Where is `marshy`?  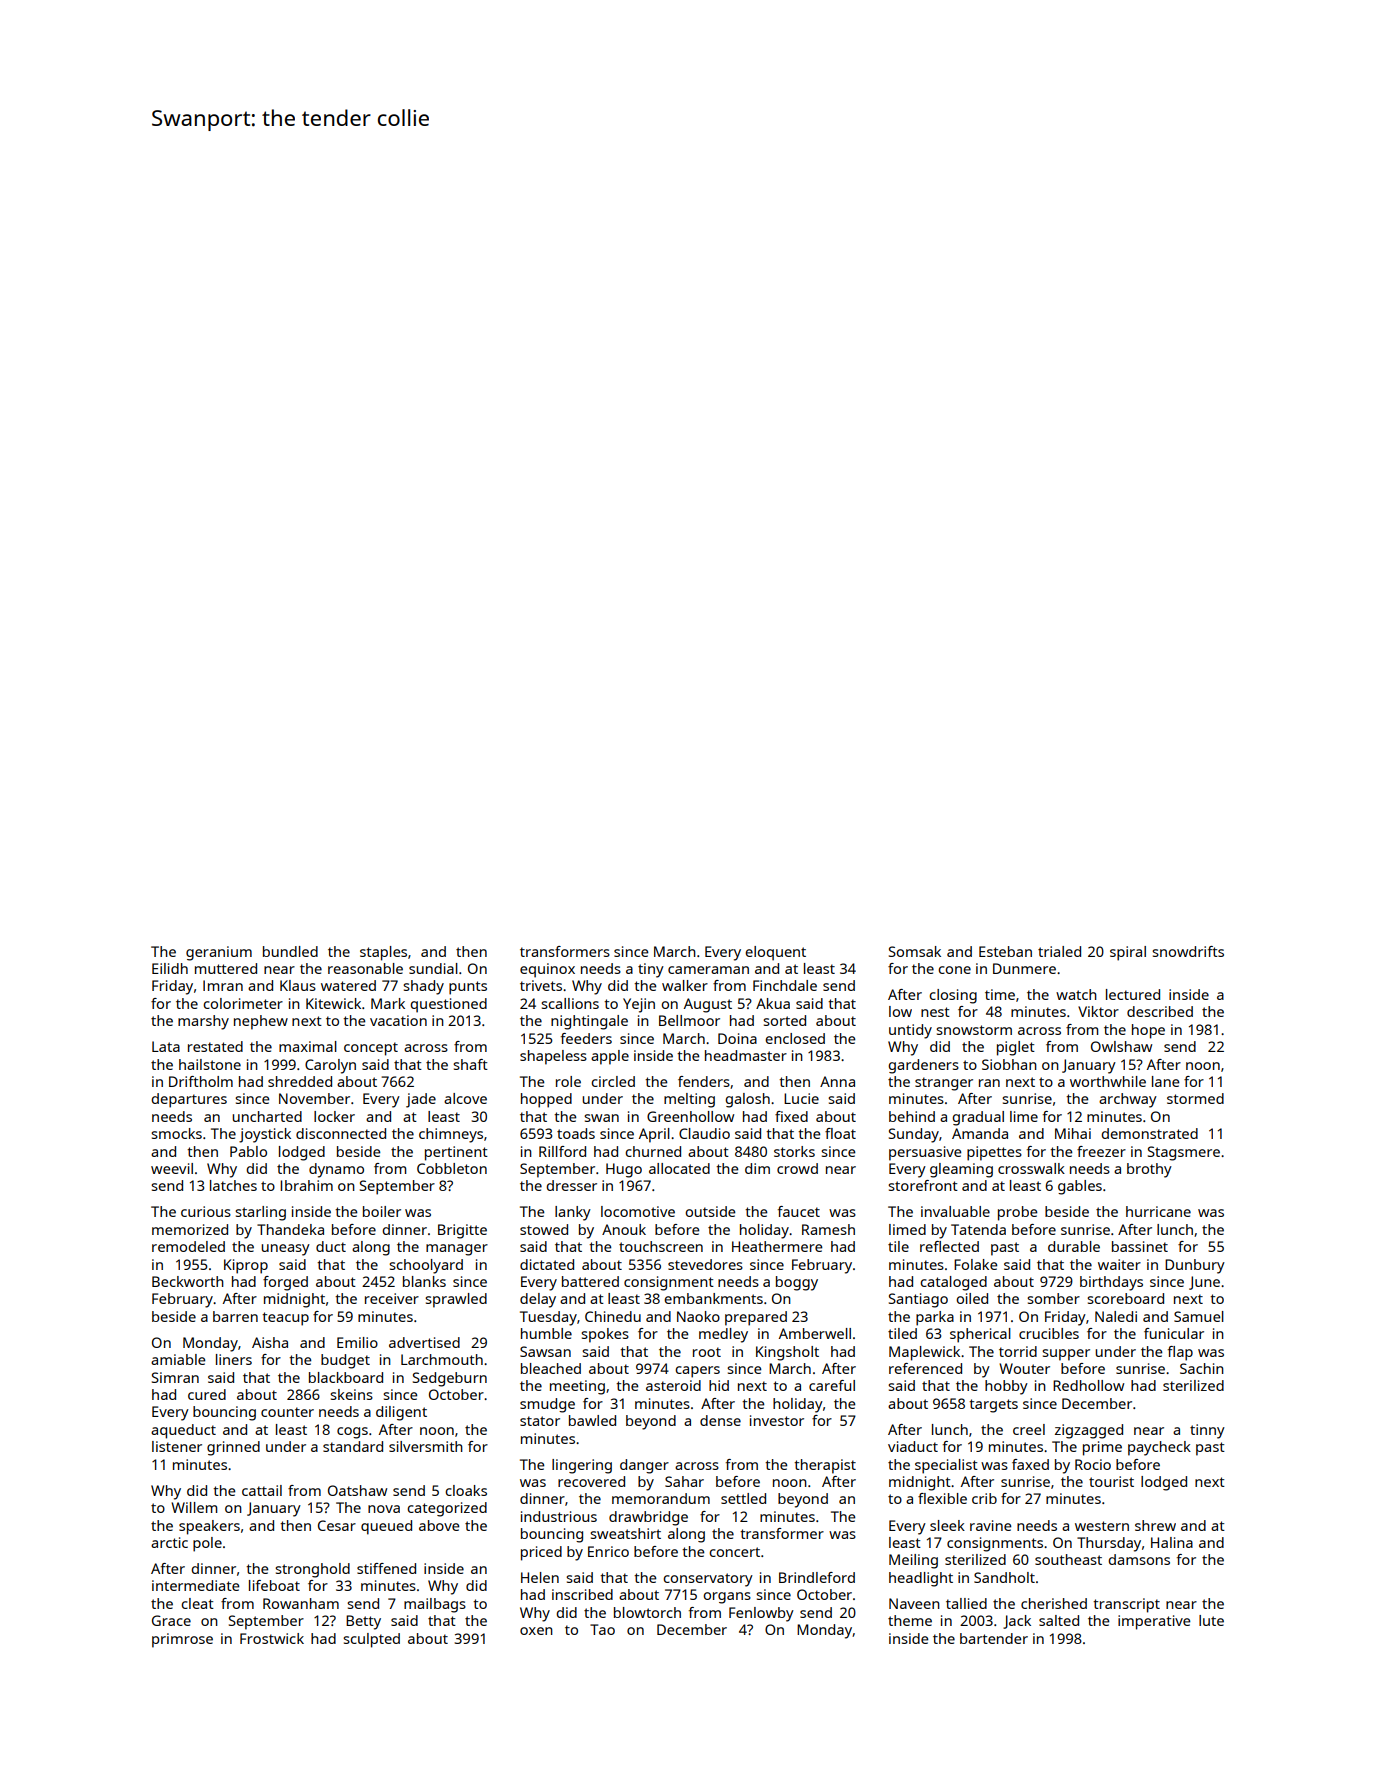 marshy is located at coordinates (203, 1022).
